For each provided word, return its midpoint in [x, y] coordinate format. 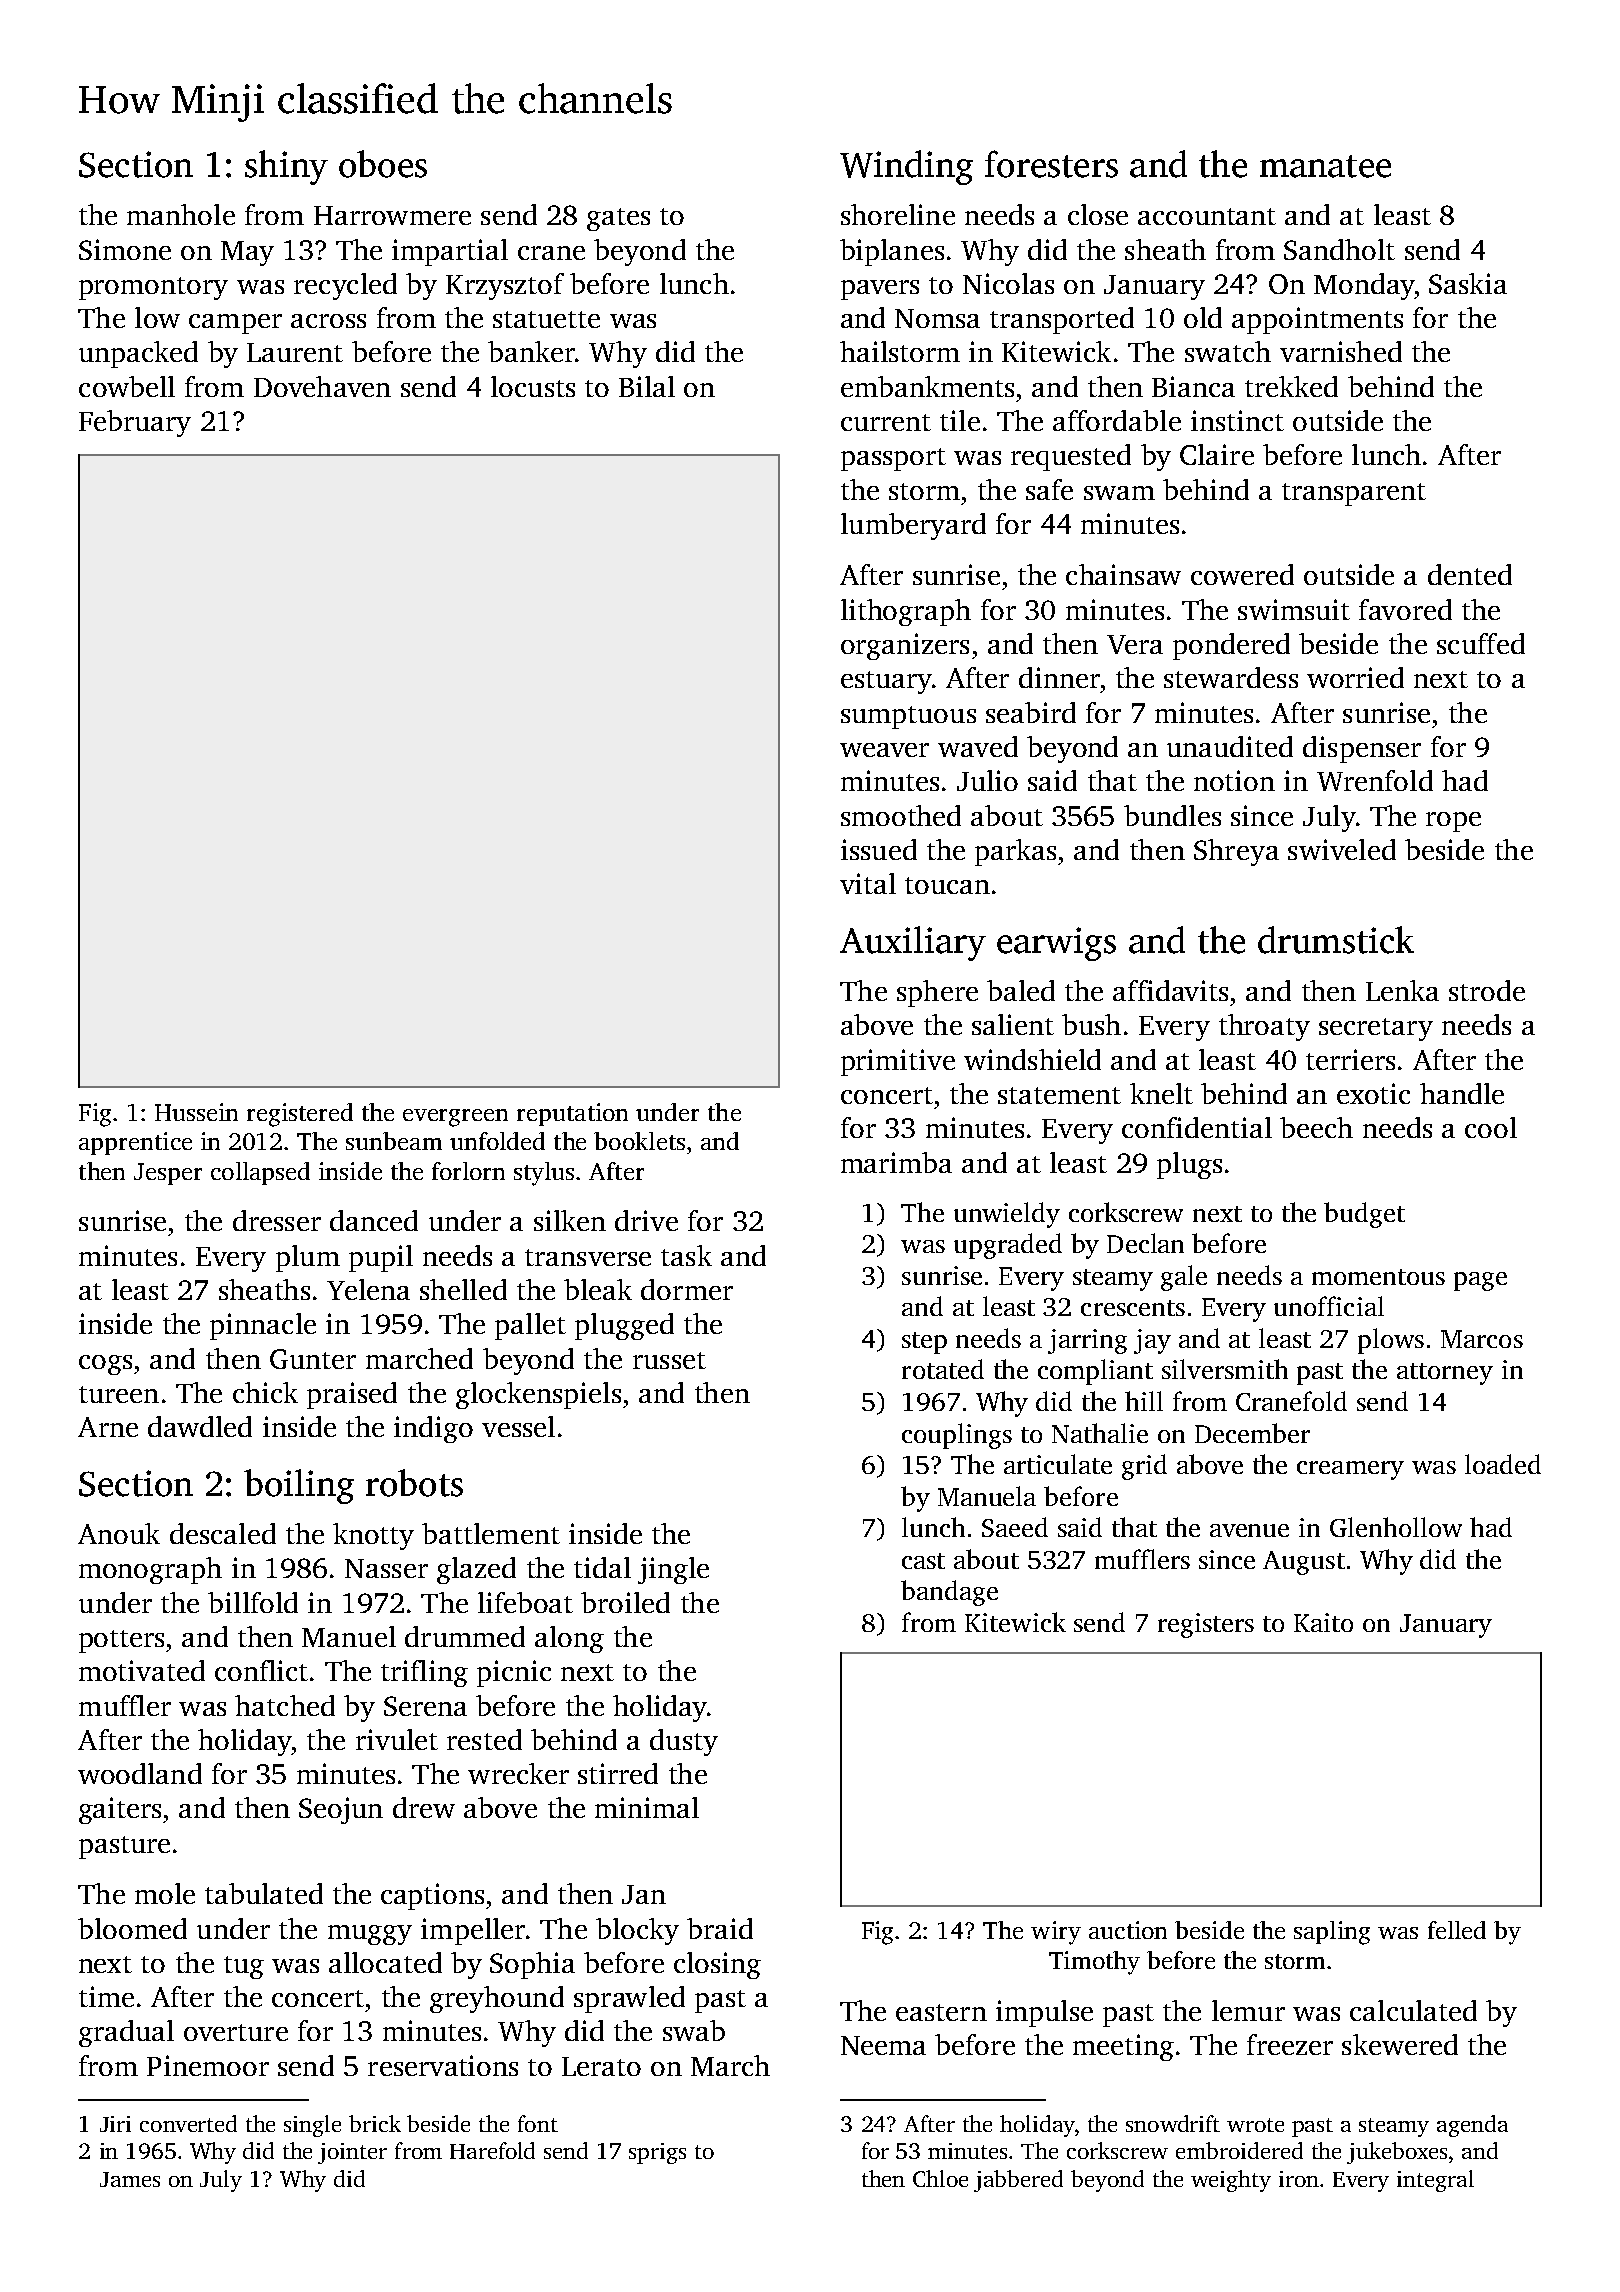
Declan [1145, 1243]
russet [669, 1360]
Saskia [1468, 283]
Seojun [341, 1810]
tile [960, 420]
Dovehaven [322, 386]
